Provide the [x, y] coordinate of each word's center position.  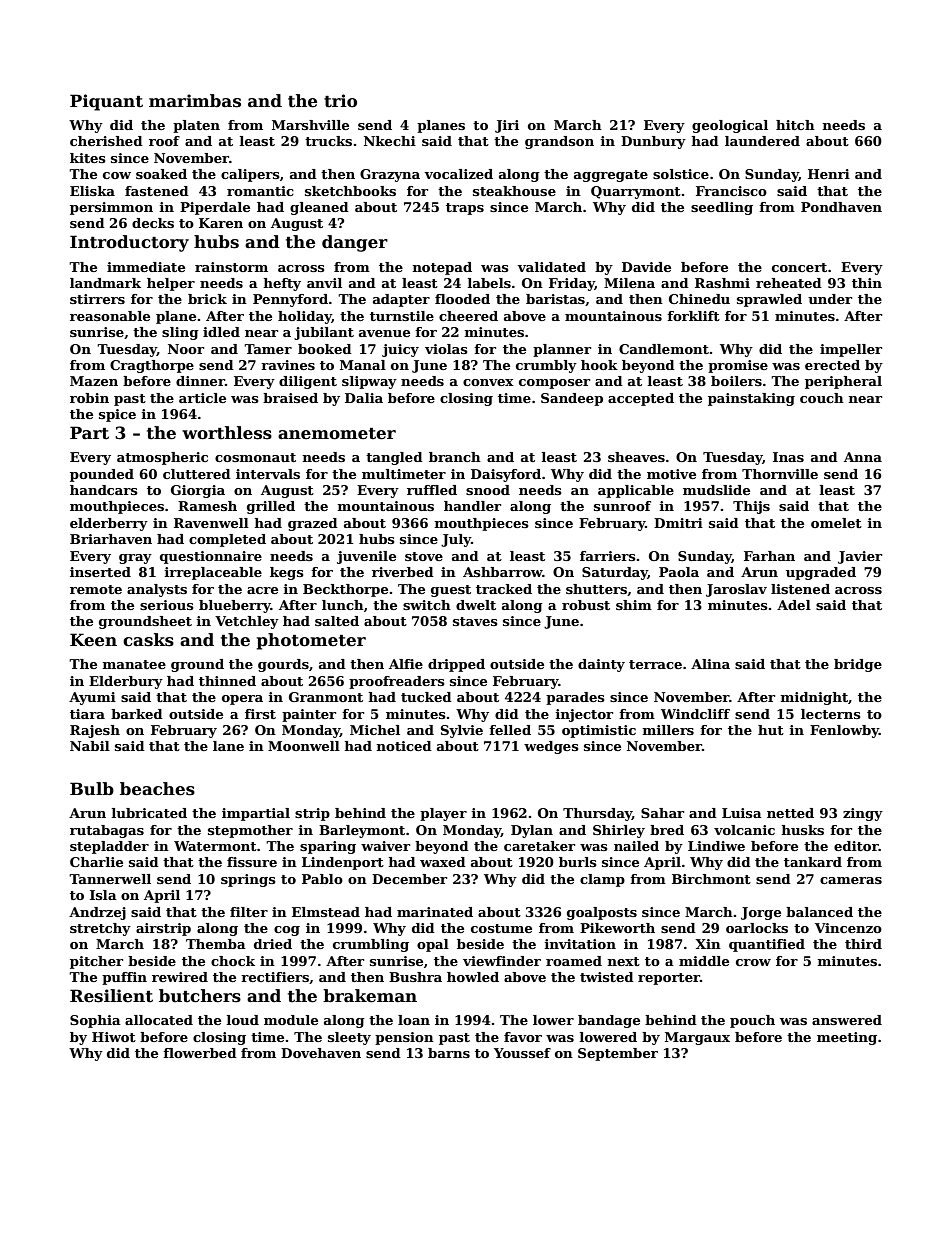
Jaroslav [736, 590]
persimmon [111, 208]
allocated [159, 1020]
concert [799, 267]
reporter [669, 979]
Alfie [406, 664]
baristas [555, 299]
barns [449, 1053]
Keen [93, 640]
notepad [442, 268]
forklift [693, 316]
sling [180, 333]
